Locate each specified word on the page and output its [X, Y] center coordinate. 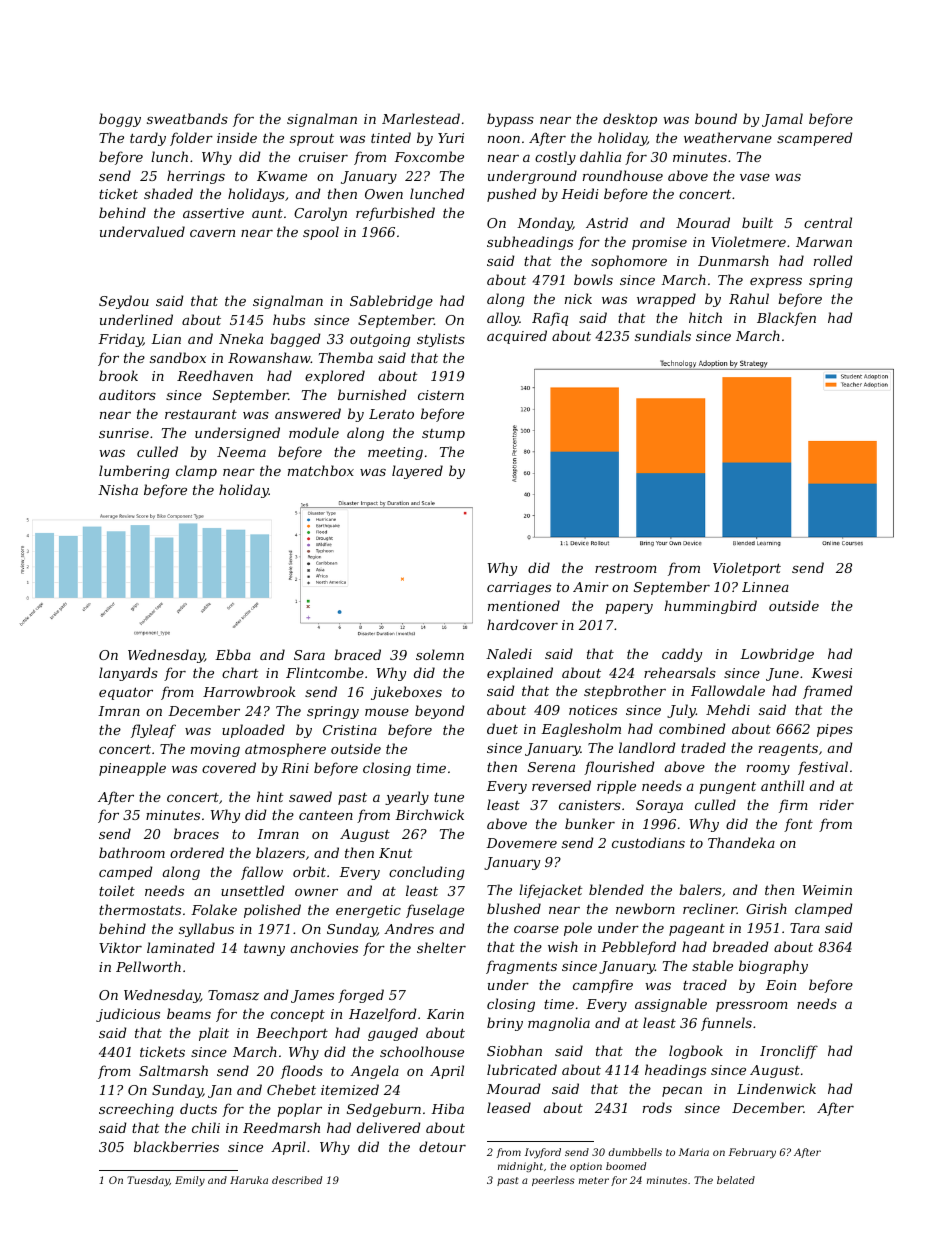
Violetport [747, 569]
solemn [440, 654]
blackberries [176, 1146]
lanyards [128, 674]
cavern [212, 233]
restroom [626, 568]
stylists [441, 340]
